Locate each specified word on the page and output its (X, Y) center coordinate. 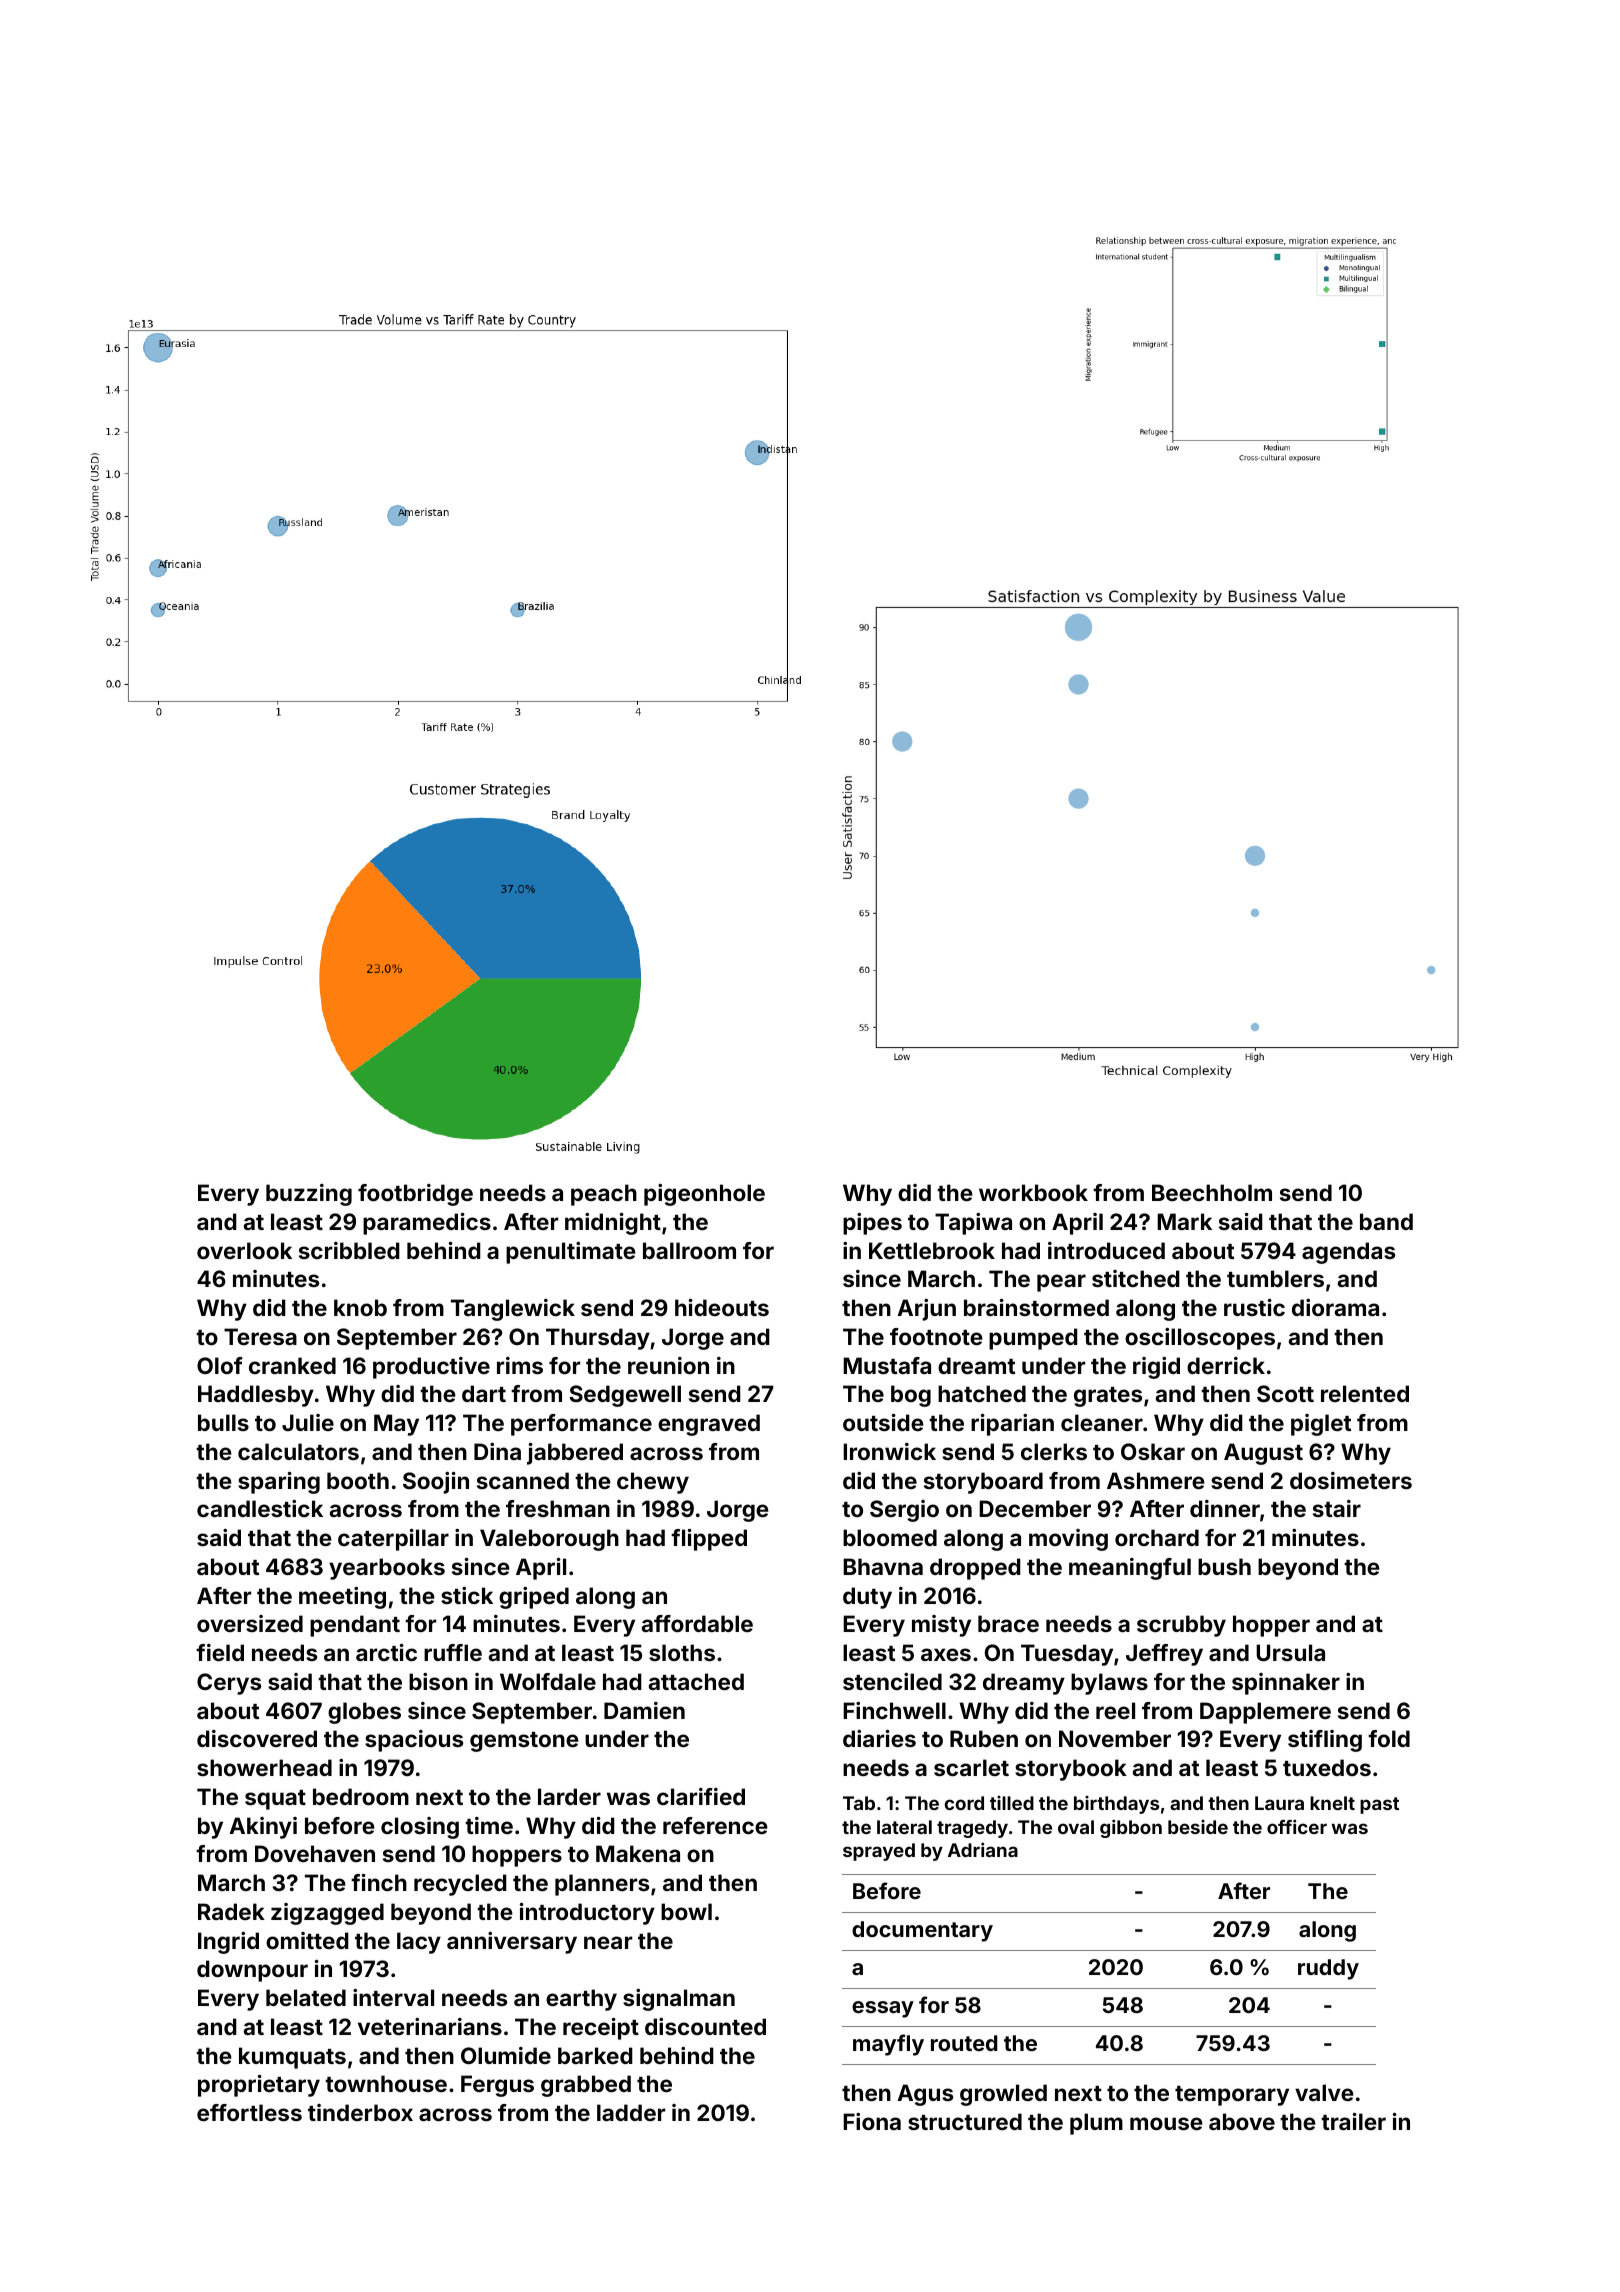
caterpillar (393, 1540)
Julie (308, 1422)
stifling (1325, 1741)
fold (1389, 1738)
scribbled (349, 1250)
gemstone (524, 1742)
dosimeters (1351, 1480)
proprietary (259, 2086)
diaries (879, 1738)
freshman (558, 1508)
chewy (653, 1483)
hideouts (722, 1307)
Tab (859, 1803)
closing (420, 1828)
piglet (1321, 1425)
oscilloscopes (1200, 1339)
